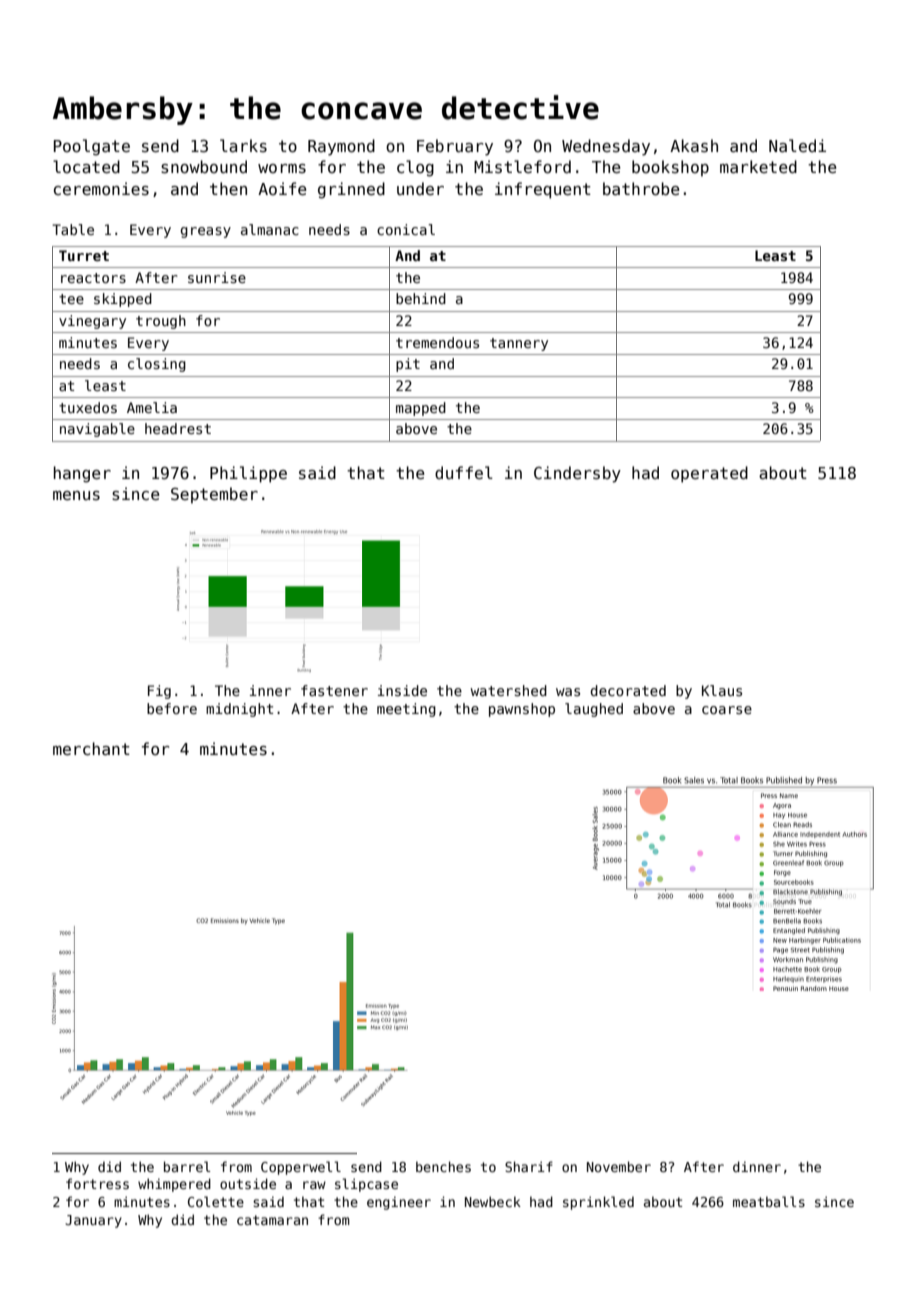 The image size is (924, 1308). What do you see at coordinates (187, 1166) in the document?
I see `barrel` at bounding box center [187, 1166].
